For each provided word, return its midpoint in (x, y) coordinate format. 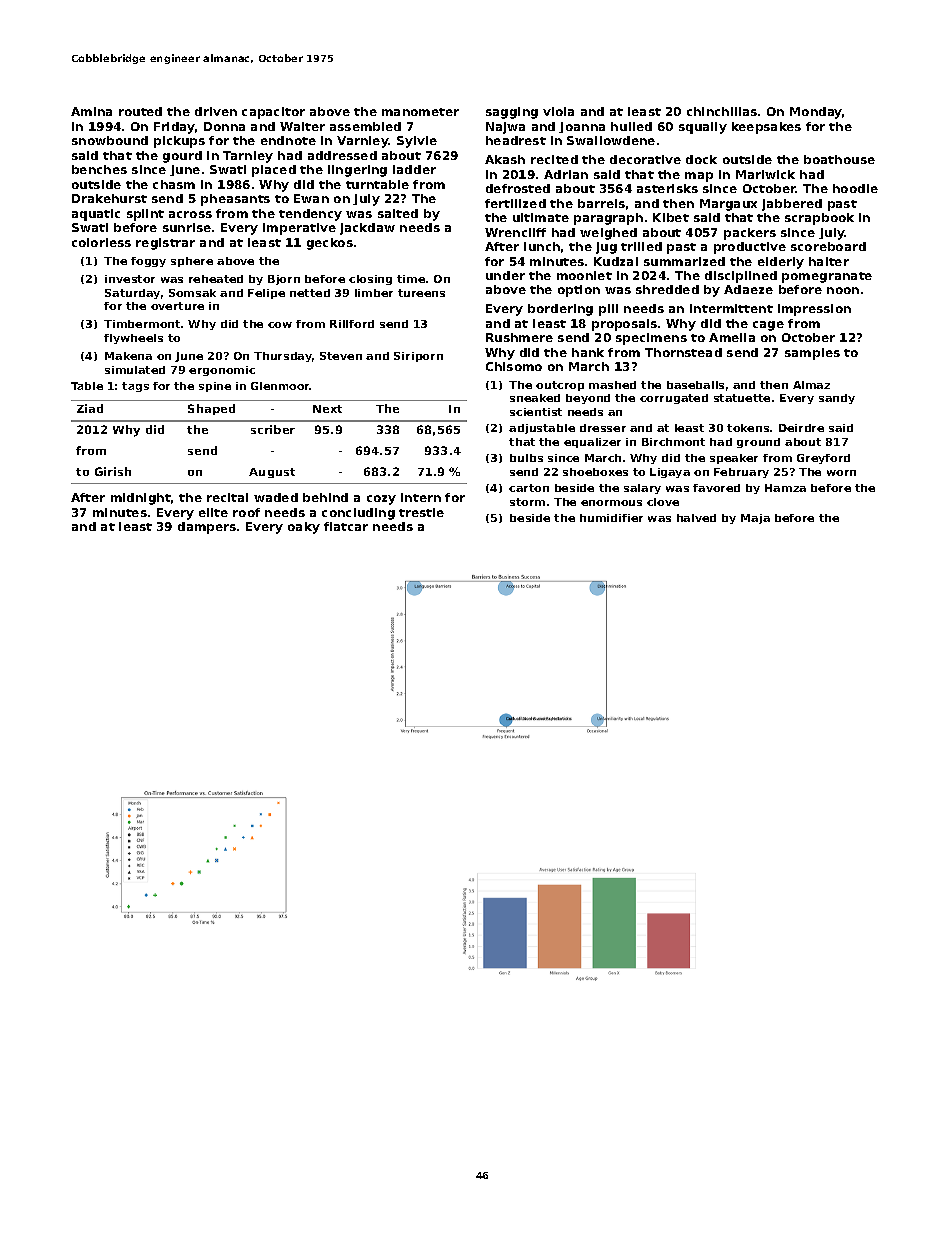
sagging (512, 113)
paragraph (608, 219)
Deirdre (801, 428)
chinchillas (722, 111)
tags (135, 387)
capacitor (273, 113)
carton (529, 488)
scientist (536, 412)
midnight (141, 499)
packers (750, 234)
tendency (310, 215)
